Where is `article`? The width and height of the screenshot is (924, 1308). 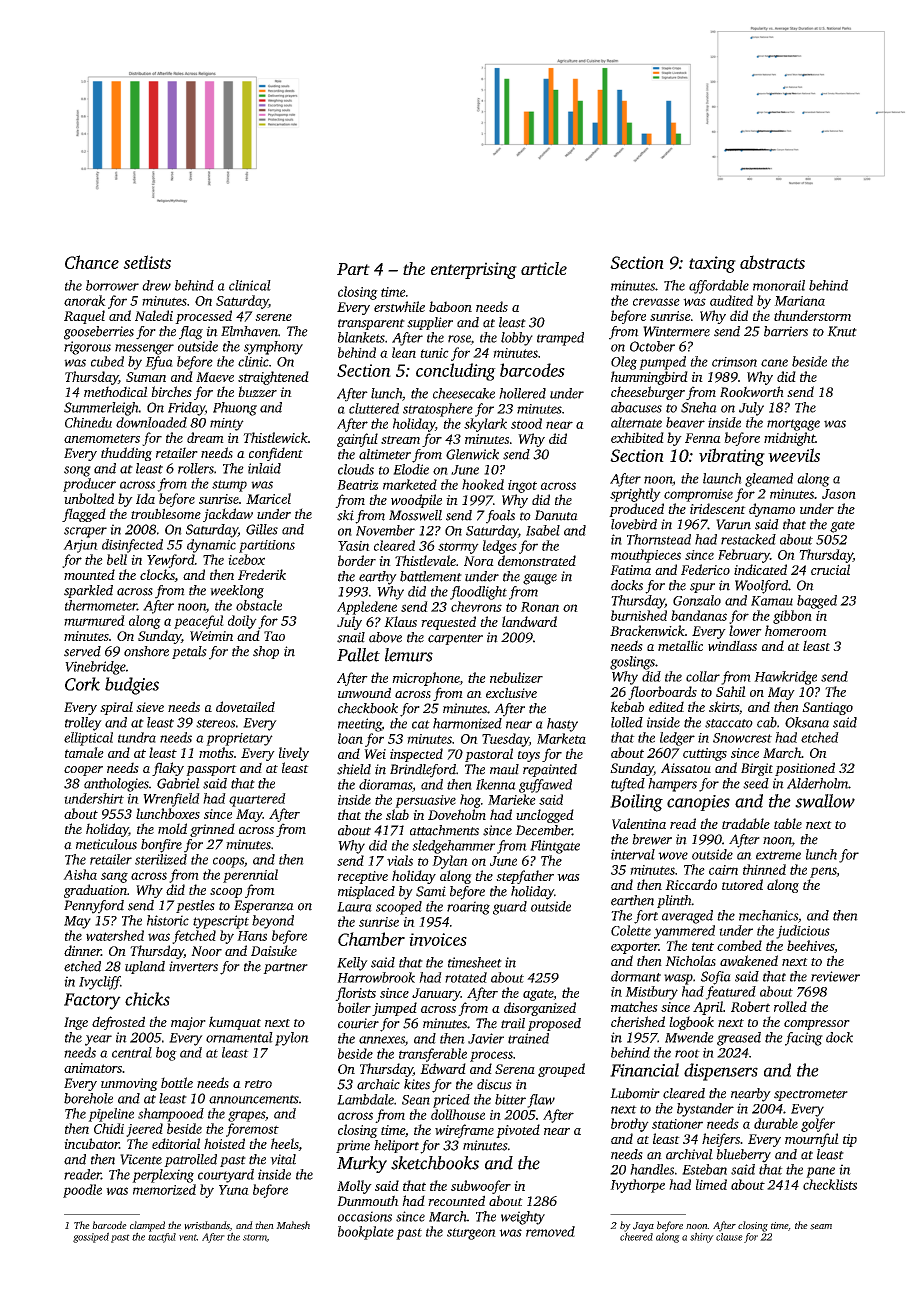 article is located at coordinates (544, 268).
